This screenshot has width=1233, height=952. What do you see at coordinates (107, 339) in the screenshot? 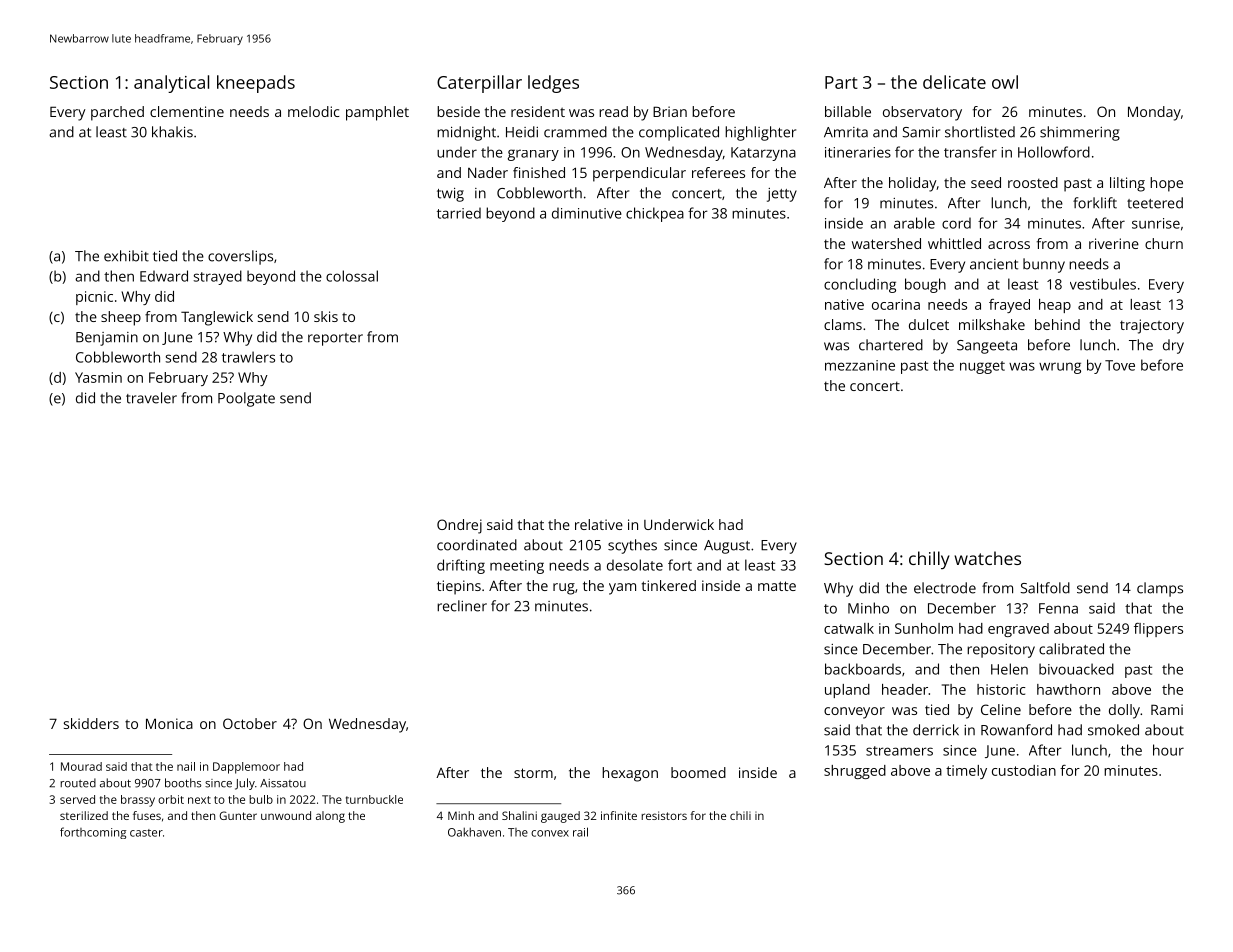
I see `Benjamin` at bounding box center [107, 339].
